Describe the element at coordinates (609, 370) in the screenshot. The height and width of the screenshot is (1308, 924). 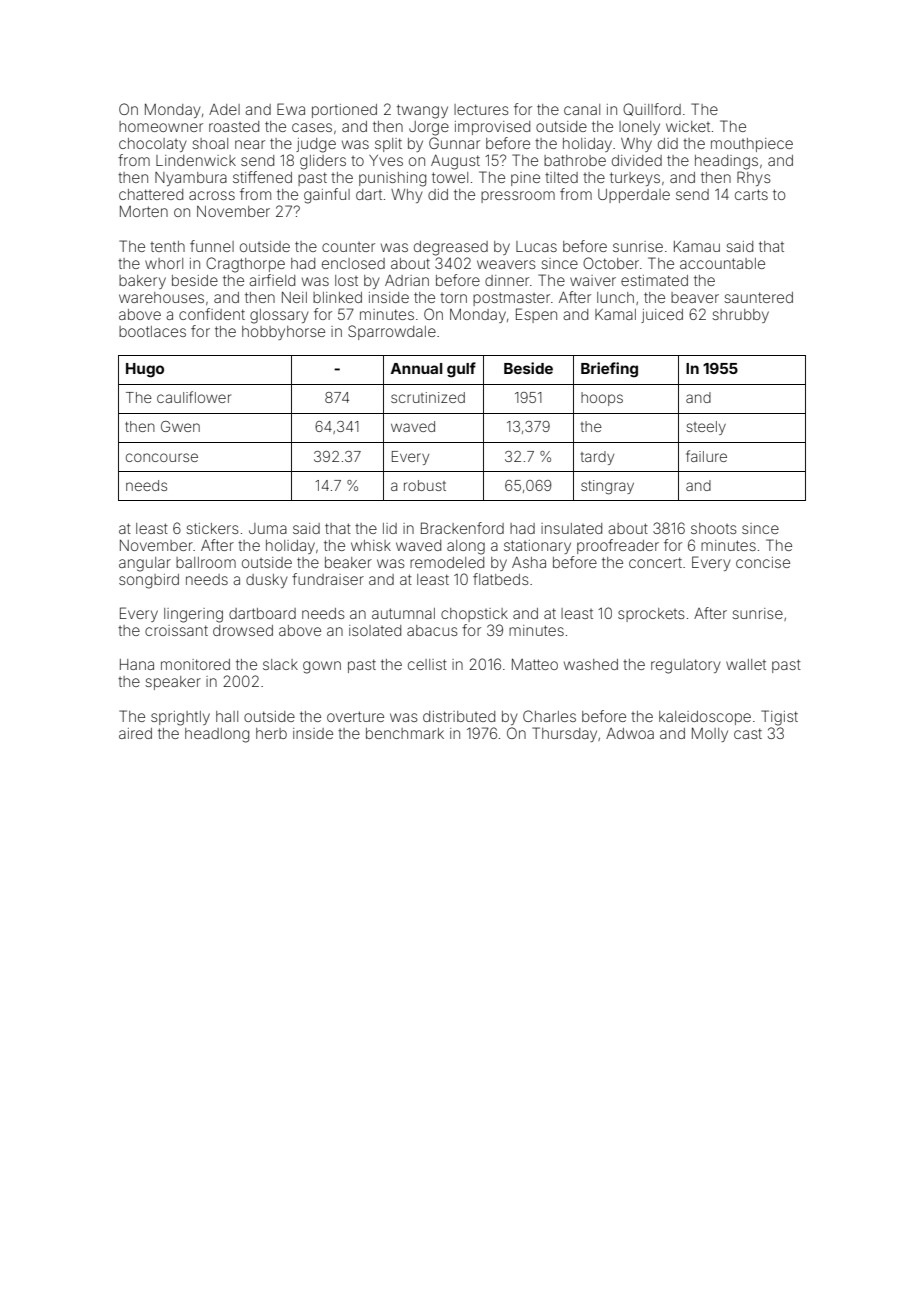
I see `Briefing` at that location.
